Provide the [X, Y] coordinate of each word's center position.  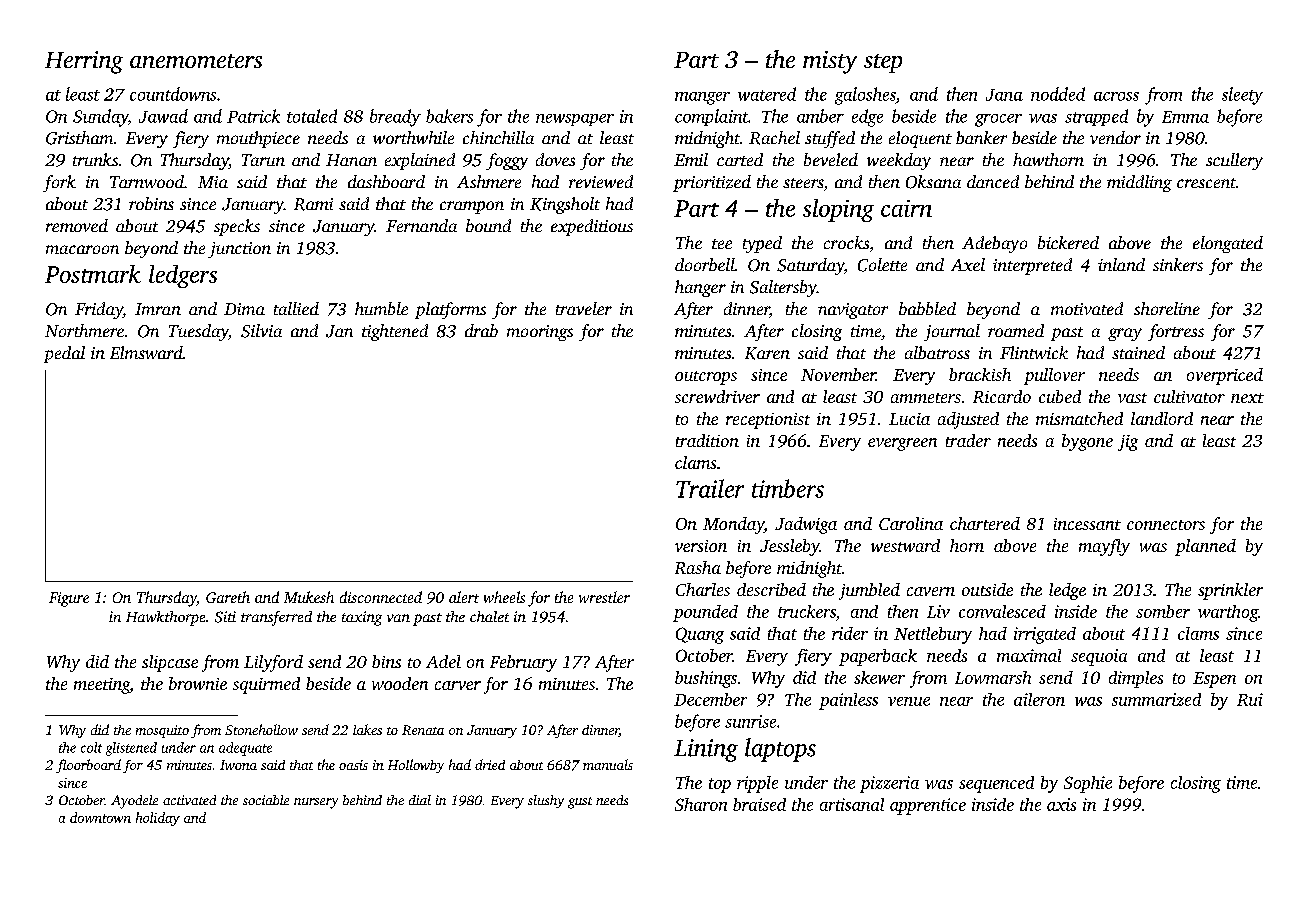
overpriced [1225, 376]
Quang [700, 635]
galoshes [865, 96]
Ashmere [489, 181]
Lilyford [273, 663]
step [883, 63]
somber [1163, 611]
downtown [100, 817]
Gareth [228, 597]
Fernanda [421, 225]
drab [481, 330]
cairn [906, 208]
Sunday [100, 118]
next [1247, 398]
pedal [64, 354]
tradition [707, 440]
